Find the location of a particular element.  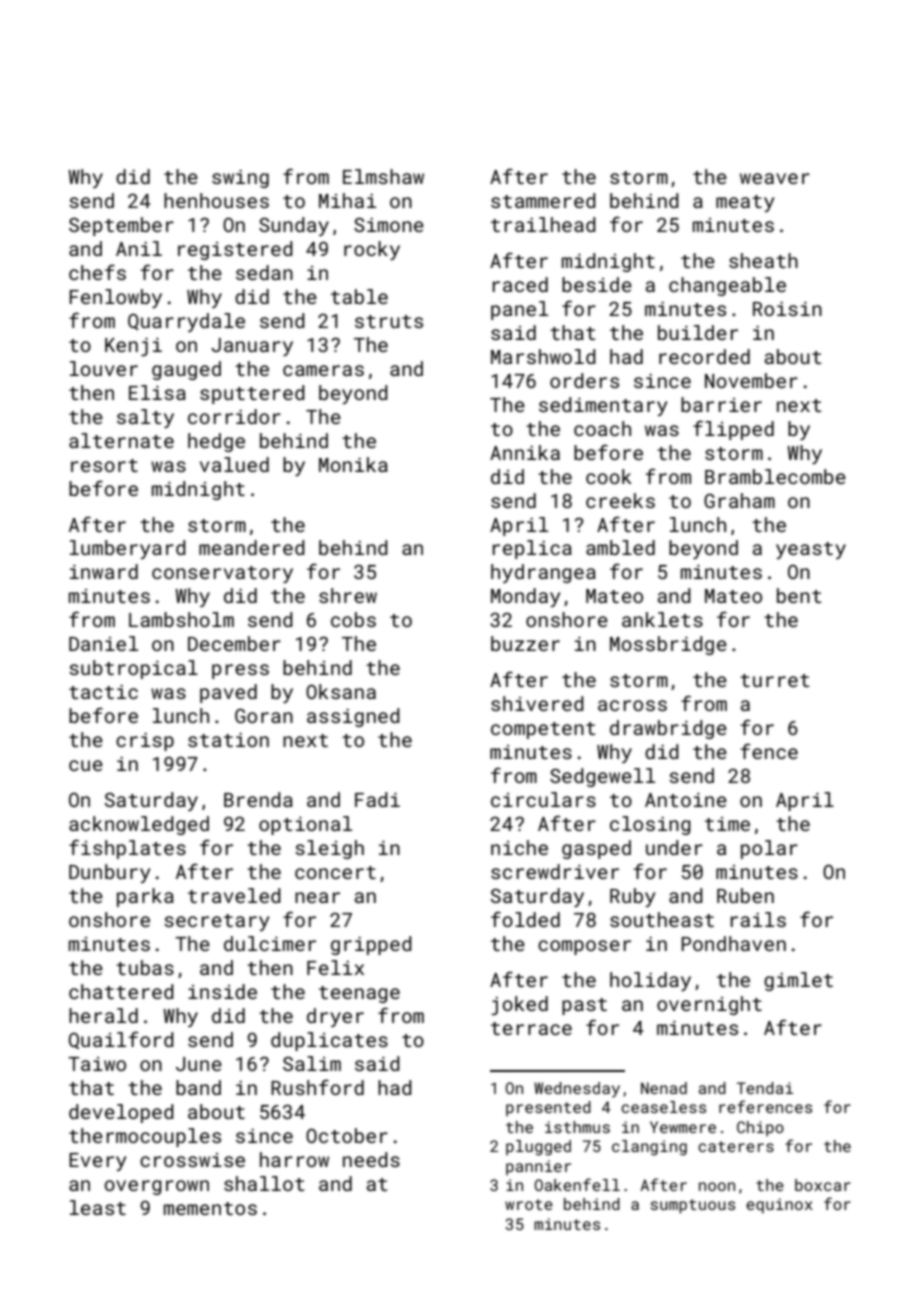

mementos is located at coordinates (210, 1208).
